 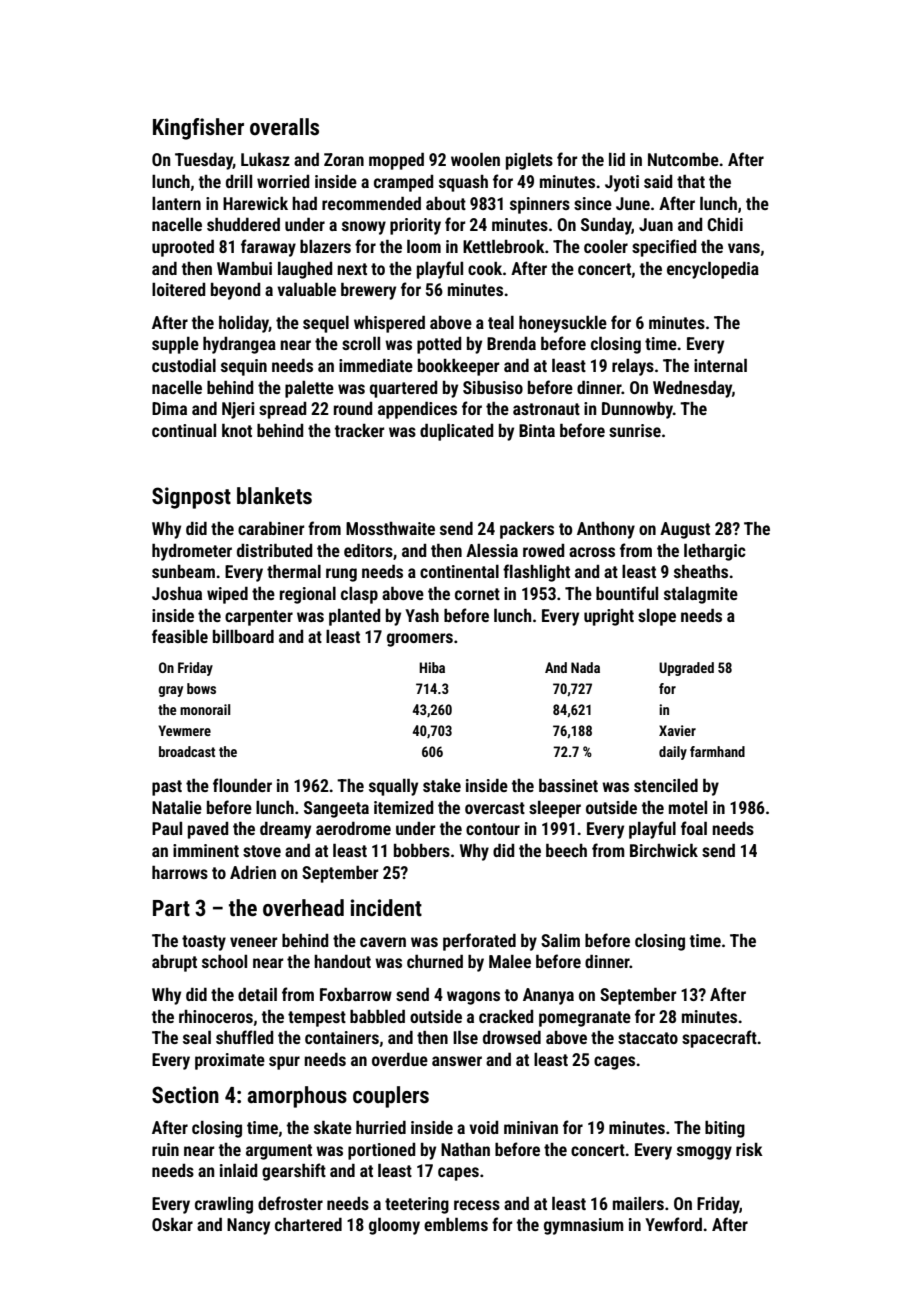 I want to click on Yewford, so click(x=673, y=1224).
